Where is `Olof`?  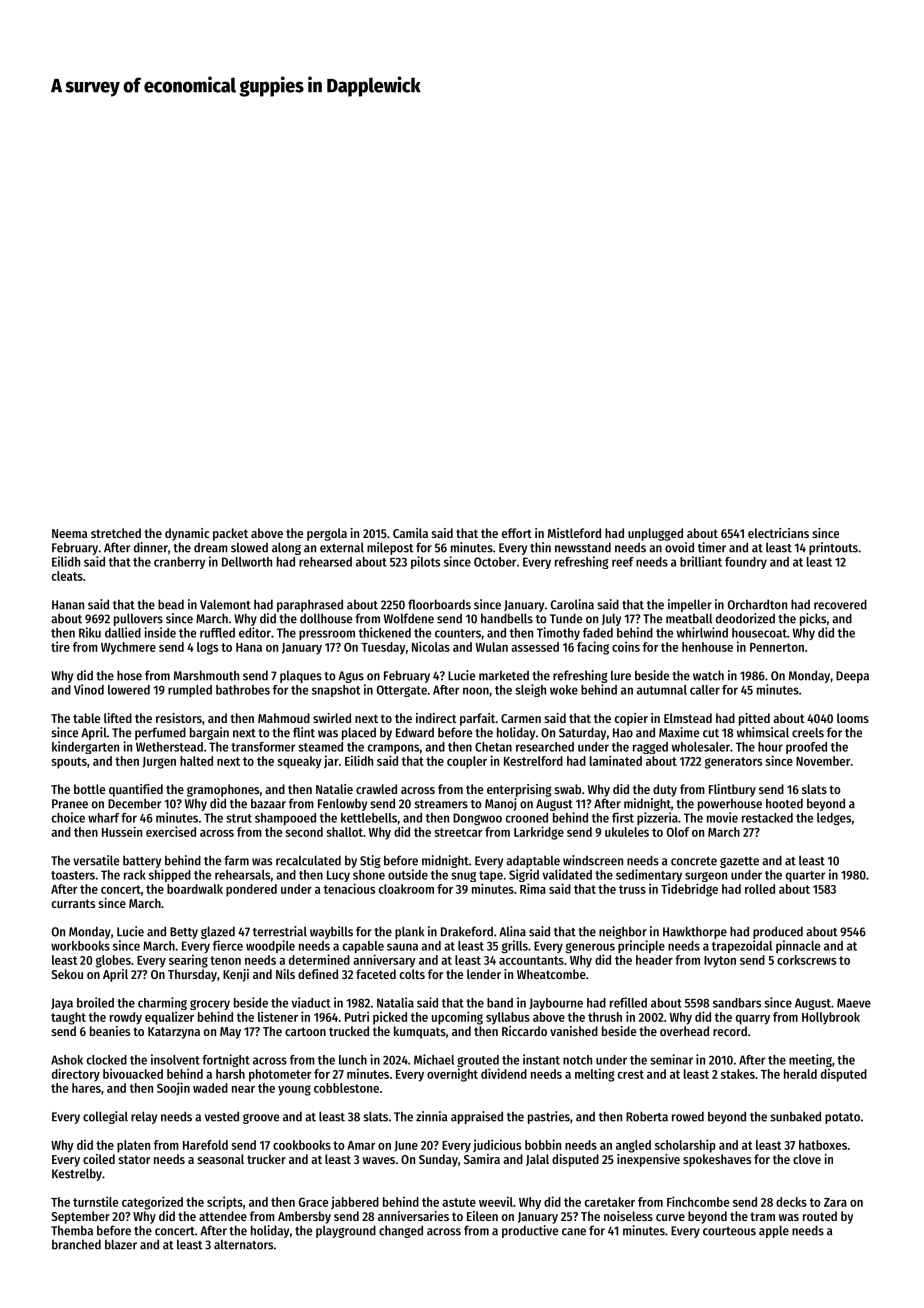 Olof is located at coordinates (678, 832).
